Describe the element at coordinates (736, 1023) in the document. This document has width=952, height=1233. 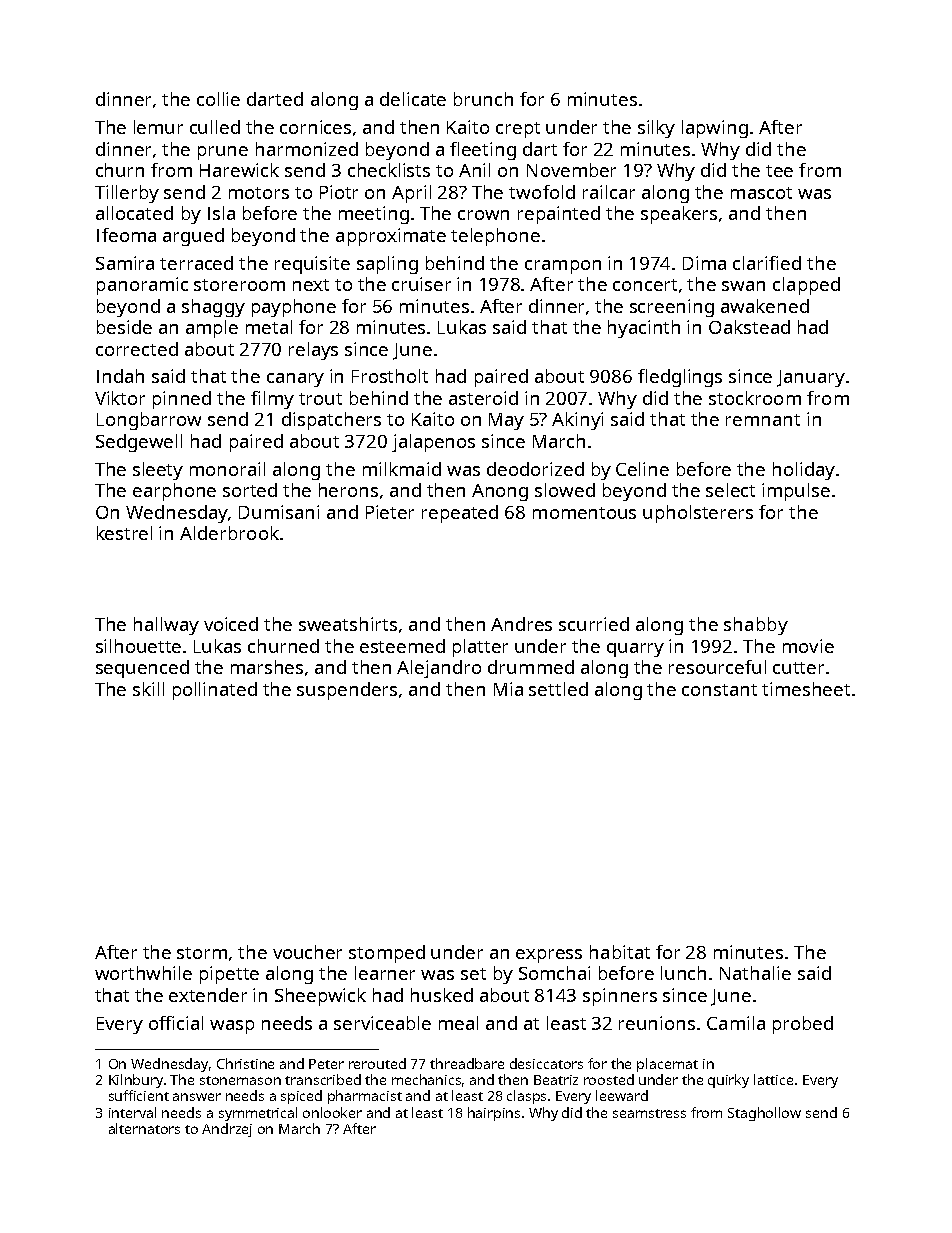
I see `Camila` at that location.
